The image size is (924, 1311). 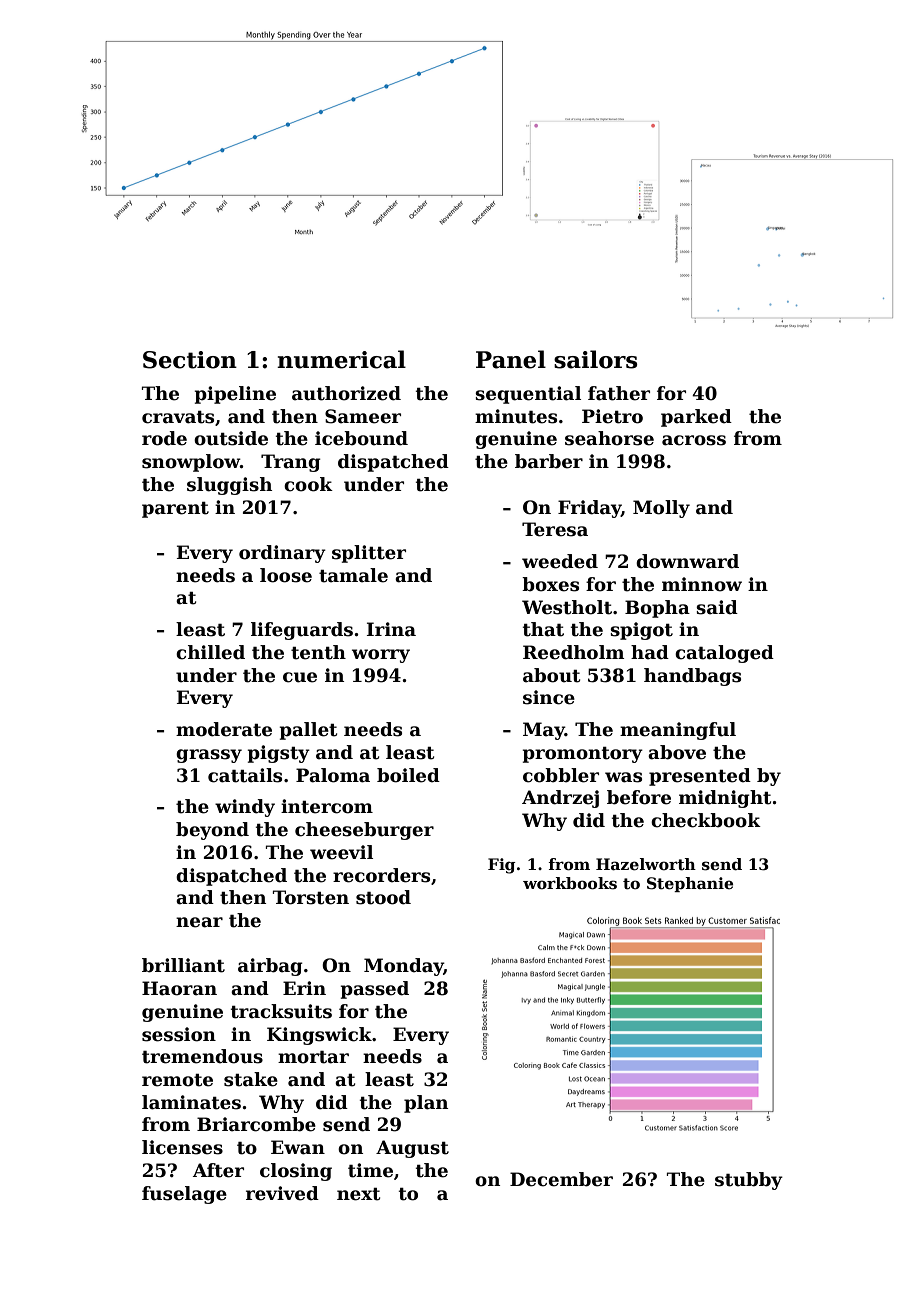 What do you see at coordinates (279, 754) in the document?
I see `pigsty` at bounding box center [279, 754].
